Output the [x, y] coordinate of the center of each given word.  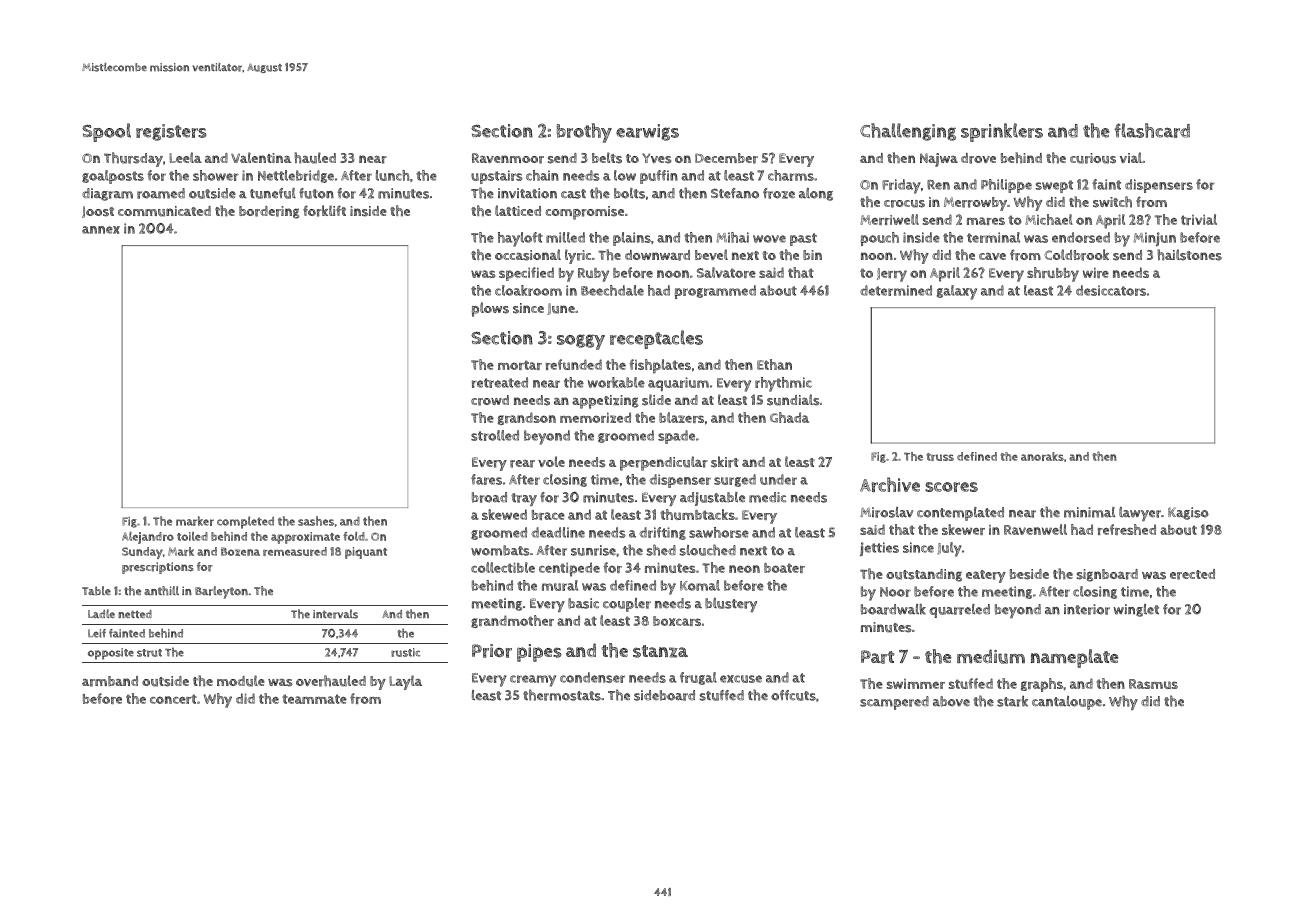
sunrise [593, 550]
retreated [500, 382]
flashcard [1152, 130]
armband [110, 681]
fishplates [660, 366]
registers [171, 132]
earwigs [647, 132]
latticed [518, 210]
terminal [993, 237]
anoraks [1042, 456]
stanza [660, 651]
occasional [528, 255]
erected [1192, 574]
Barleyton [221, 592]
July [949, 549]
